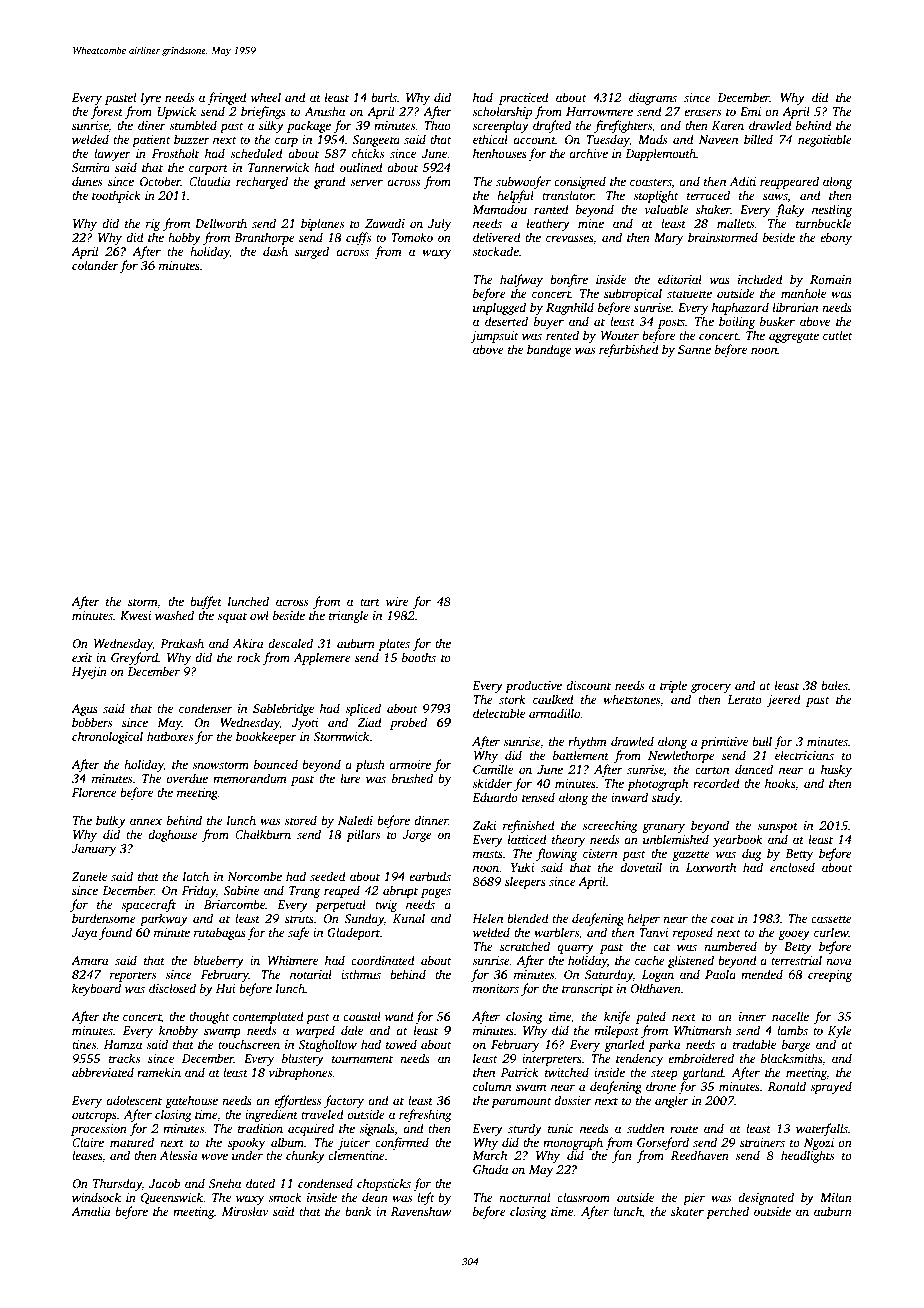 This image has width=924, height=1308. I want to click on rock, so click(248, 657).
